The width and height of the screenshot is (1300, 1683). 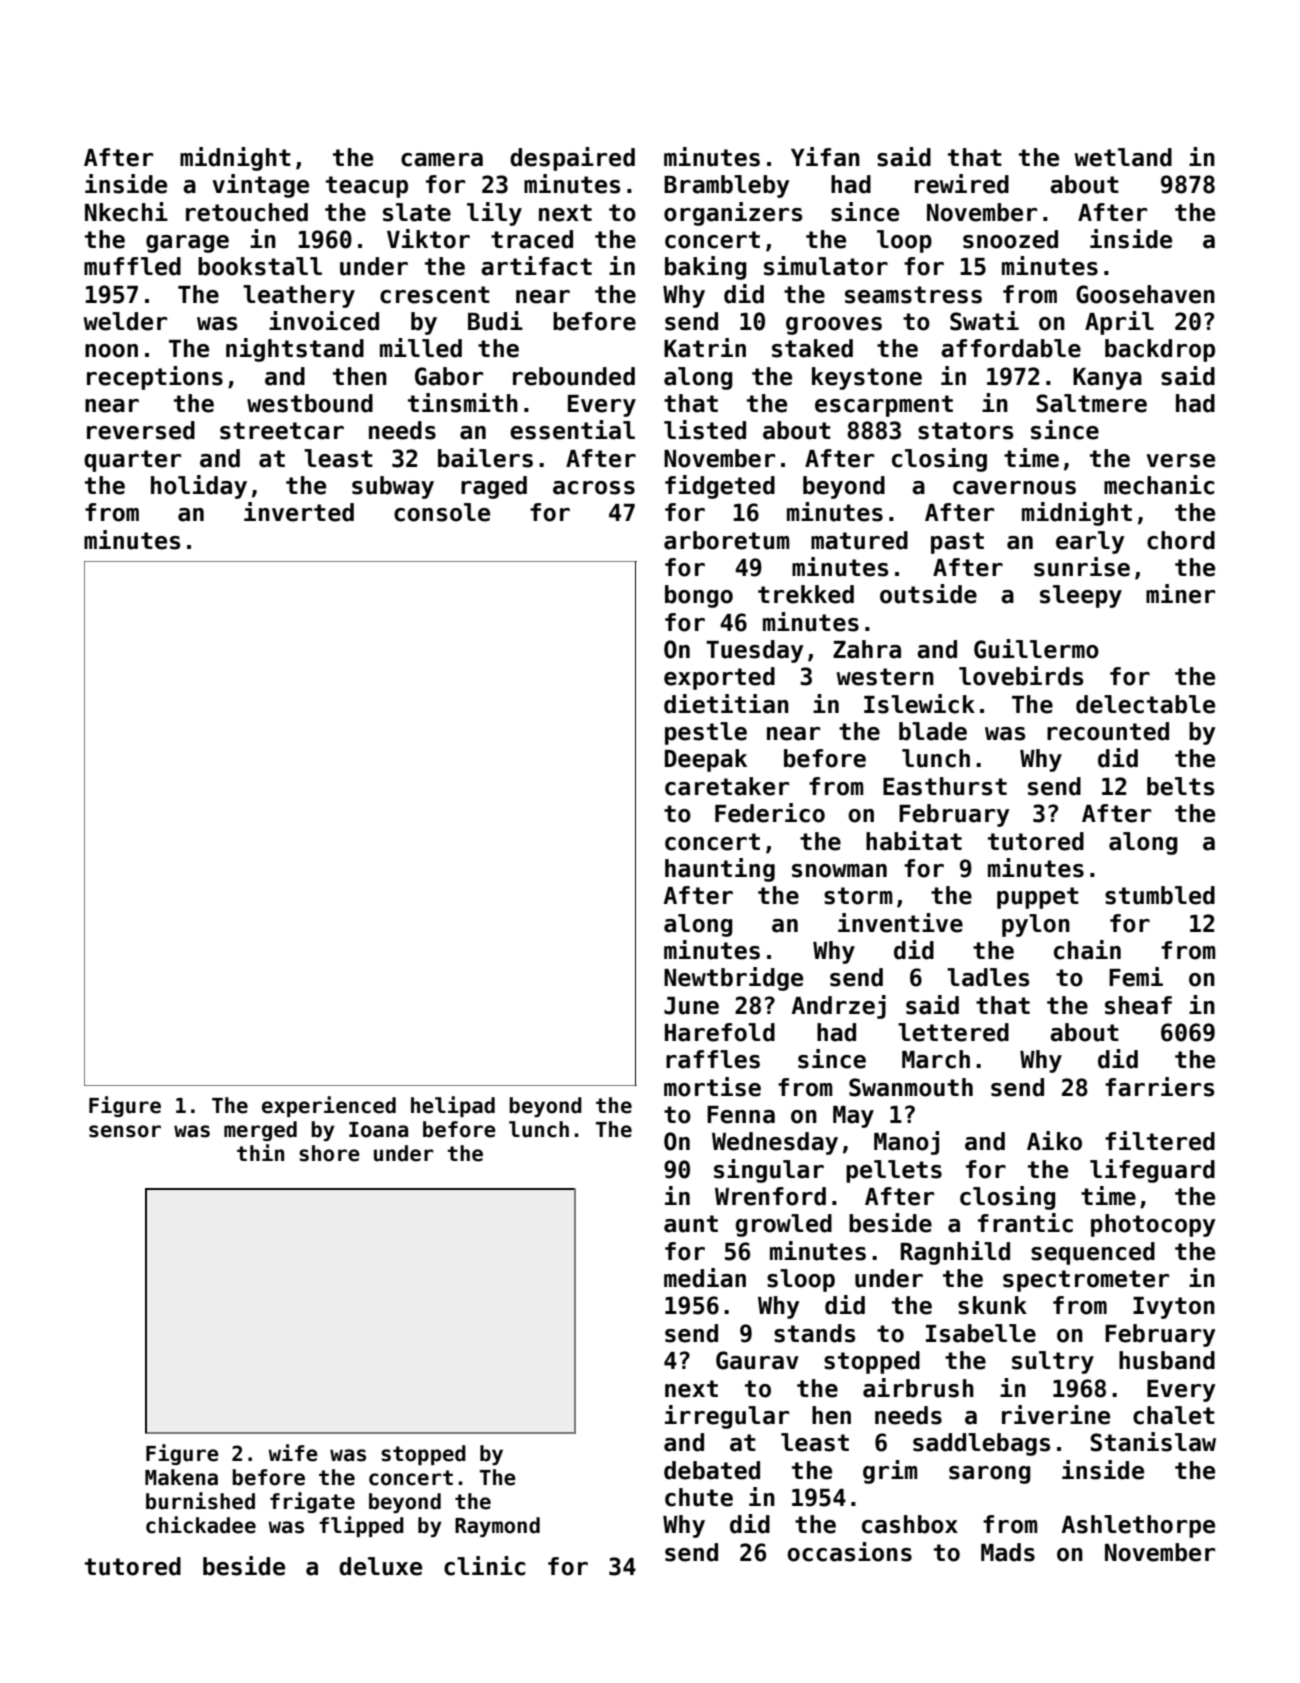 What do you see at coordinates (988, 977) in the screenshot?
I see `ladles` at bounding box center [988, 977].
